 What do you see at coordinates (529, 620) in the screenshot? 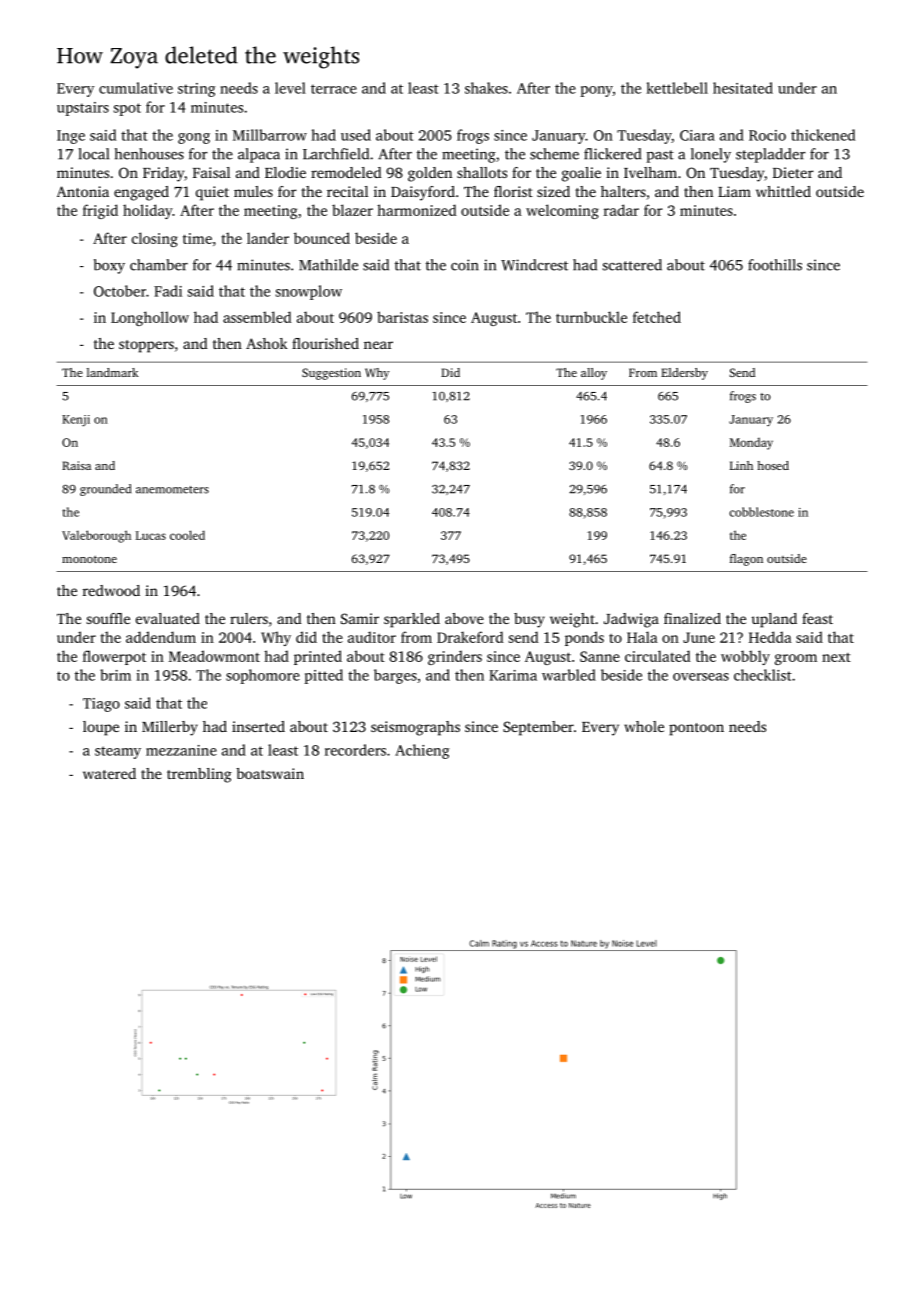
I see `busy` at bounding box center [529, 620].
